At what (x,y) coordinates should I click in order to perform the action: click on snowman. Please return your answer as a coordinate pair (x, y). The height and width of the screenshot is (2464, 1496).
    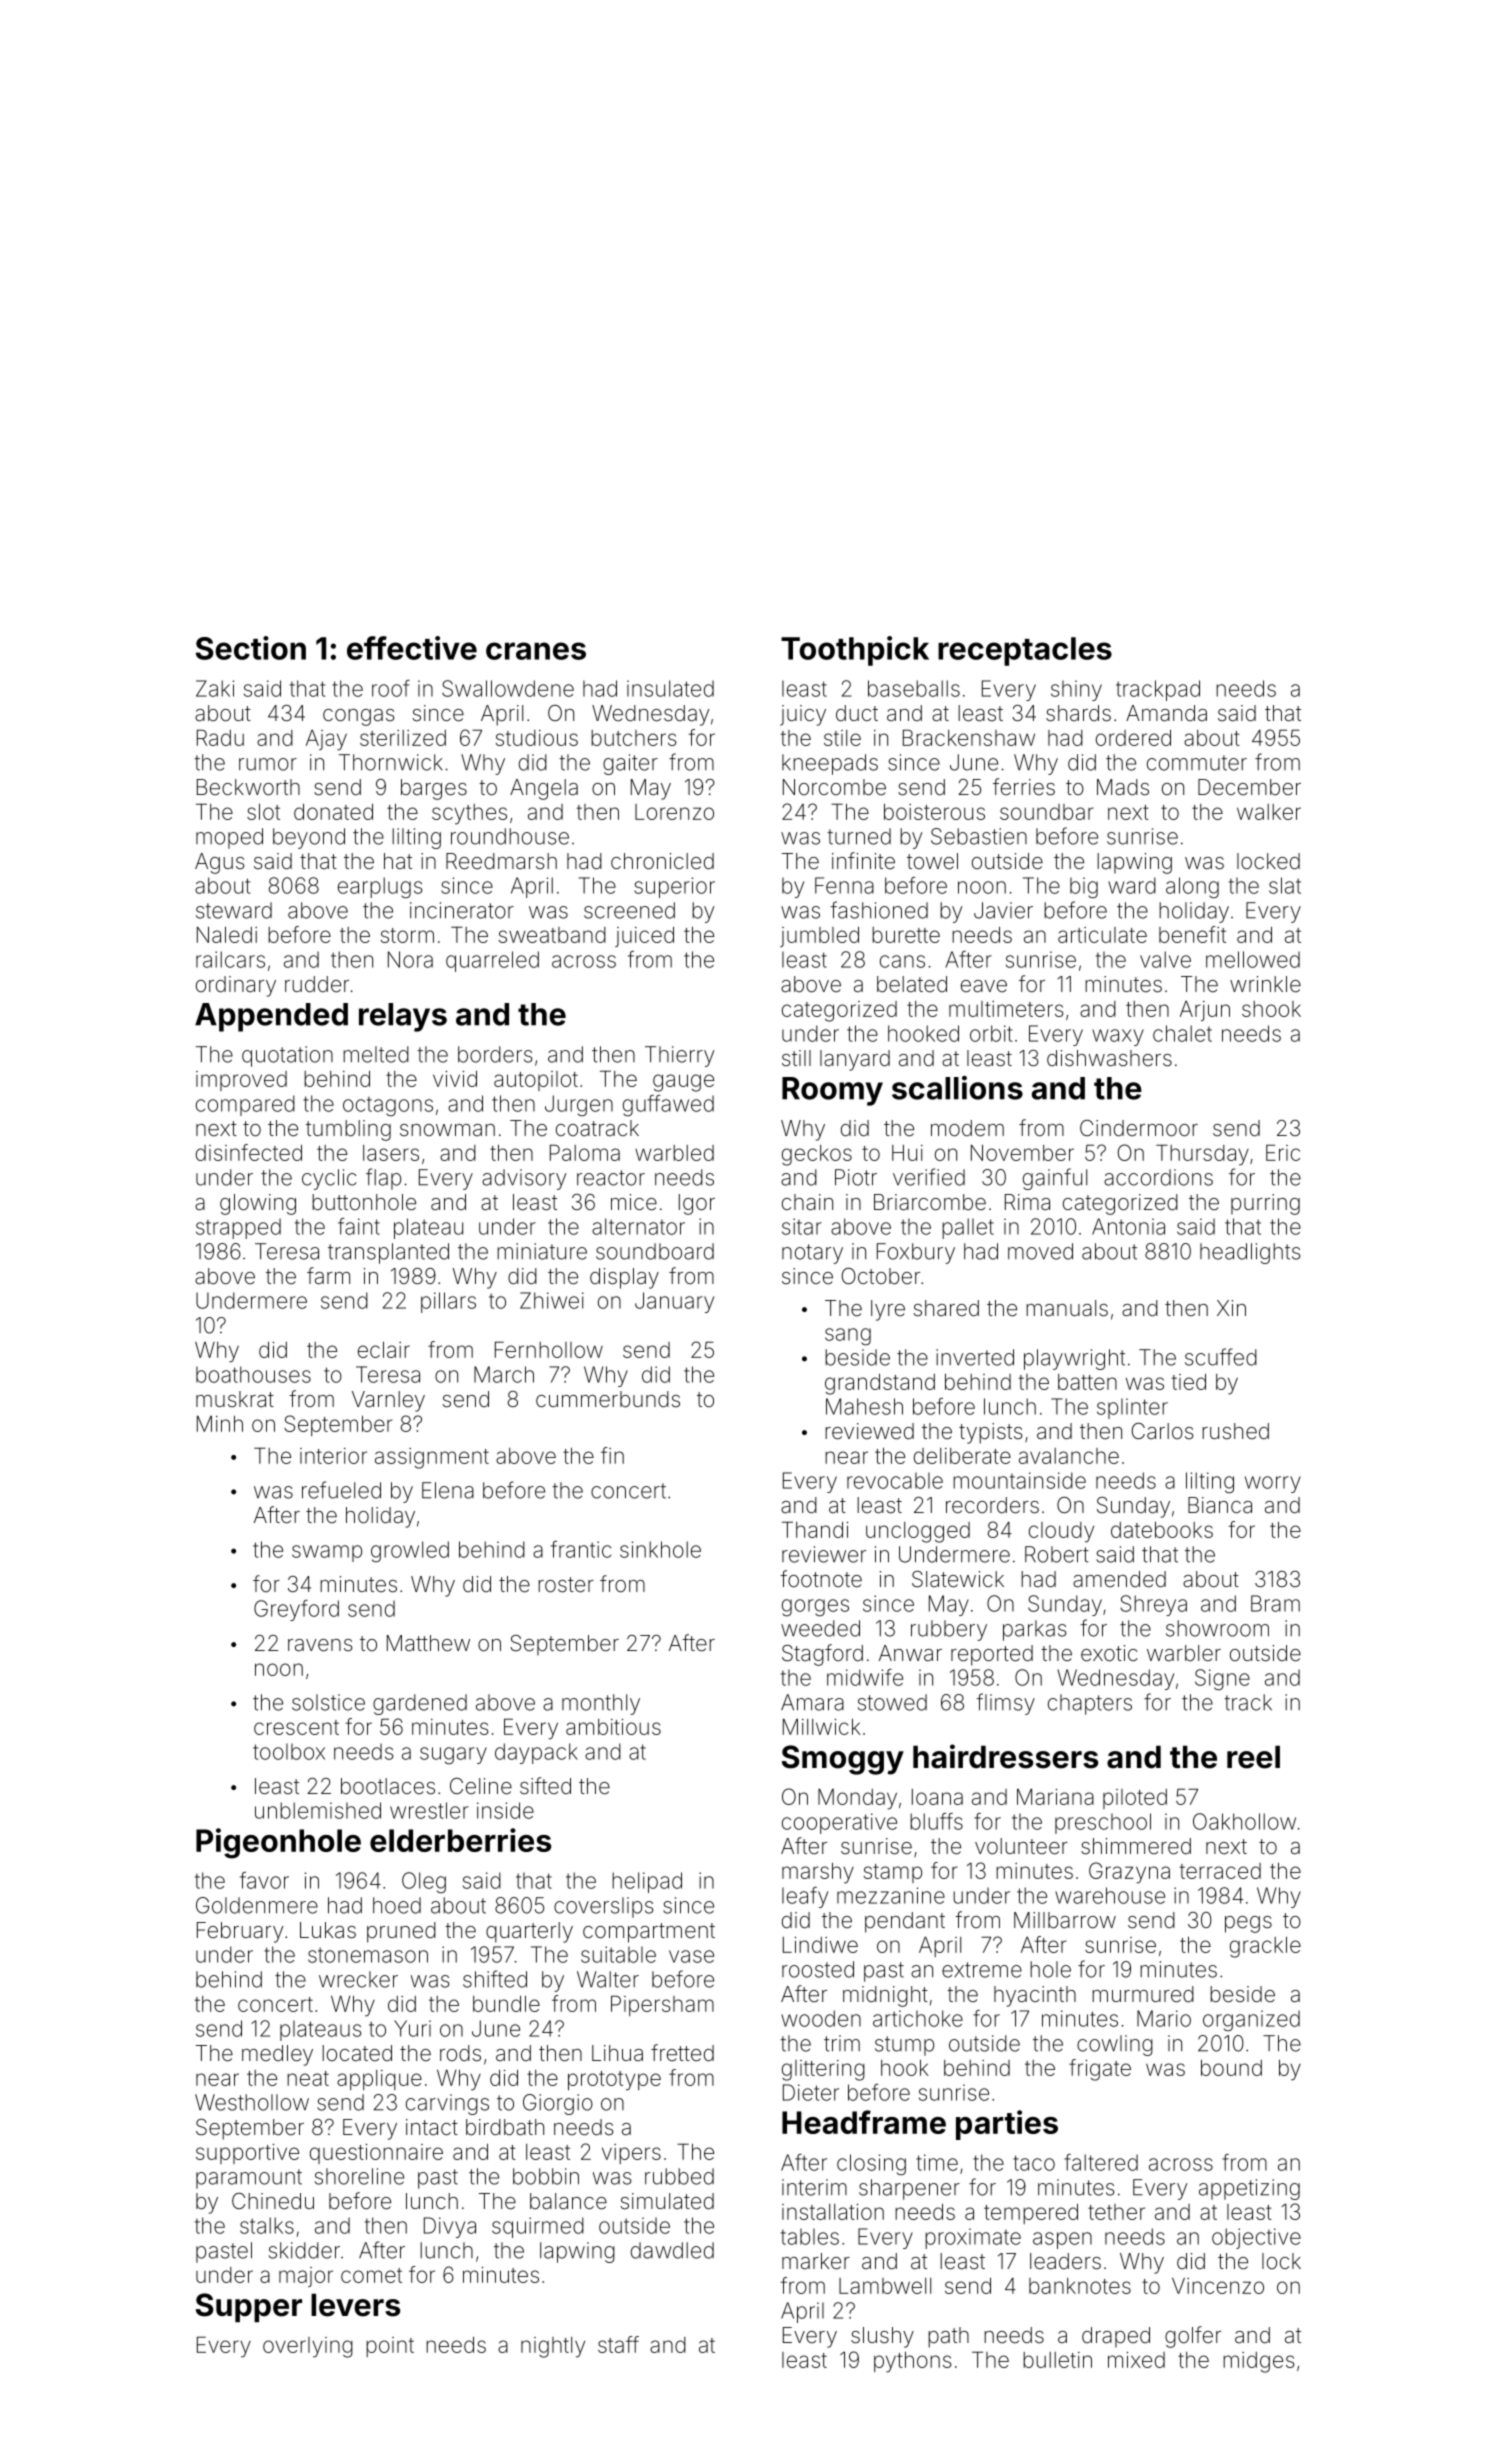
    Looking at the image, I should click on (447, 1130).
